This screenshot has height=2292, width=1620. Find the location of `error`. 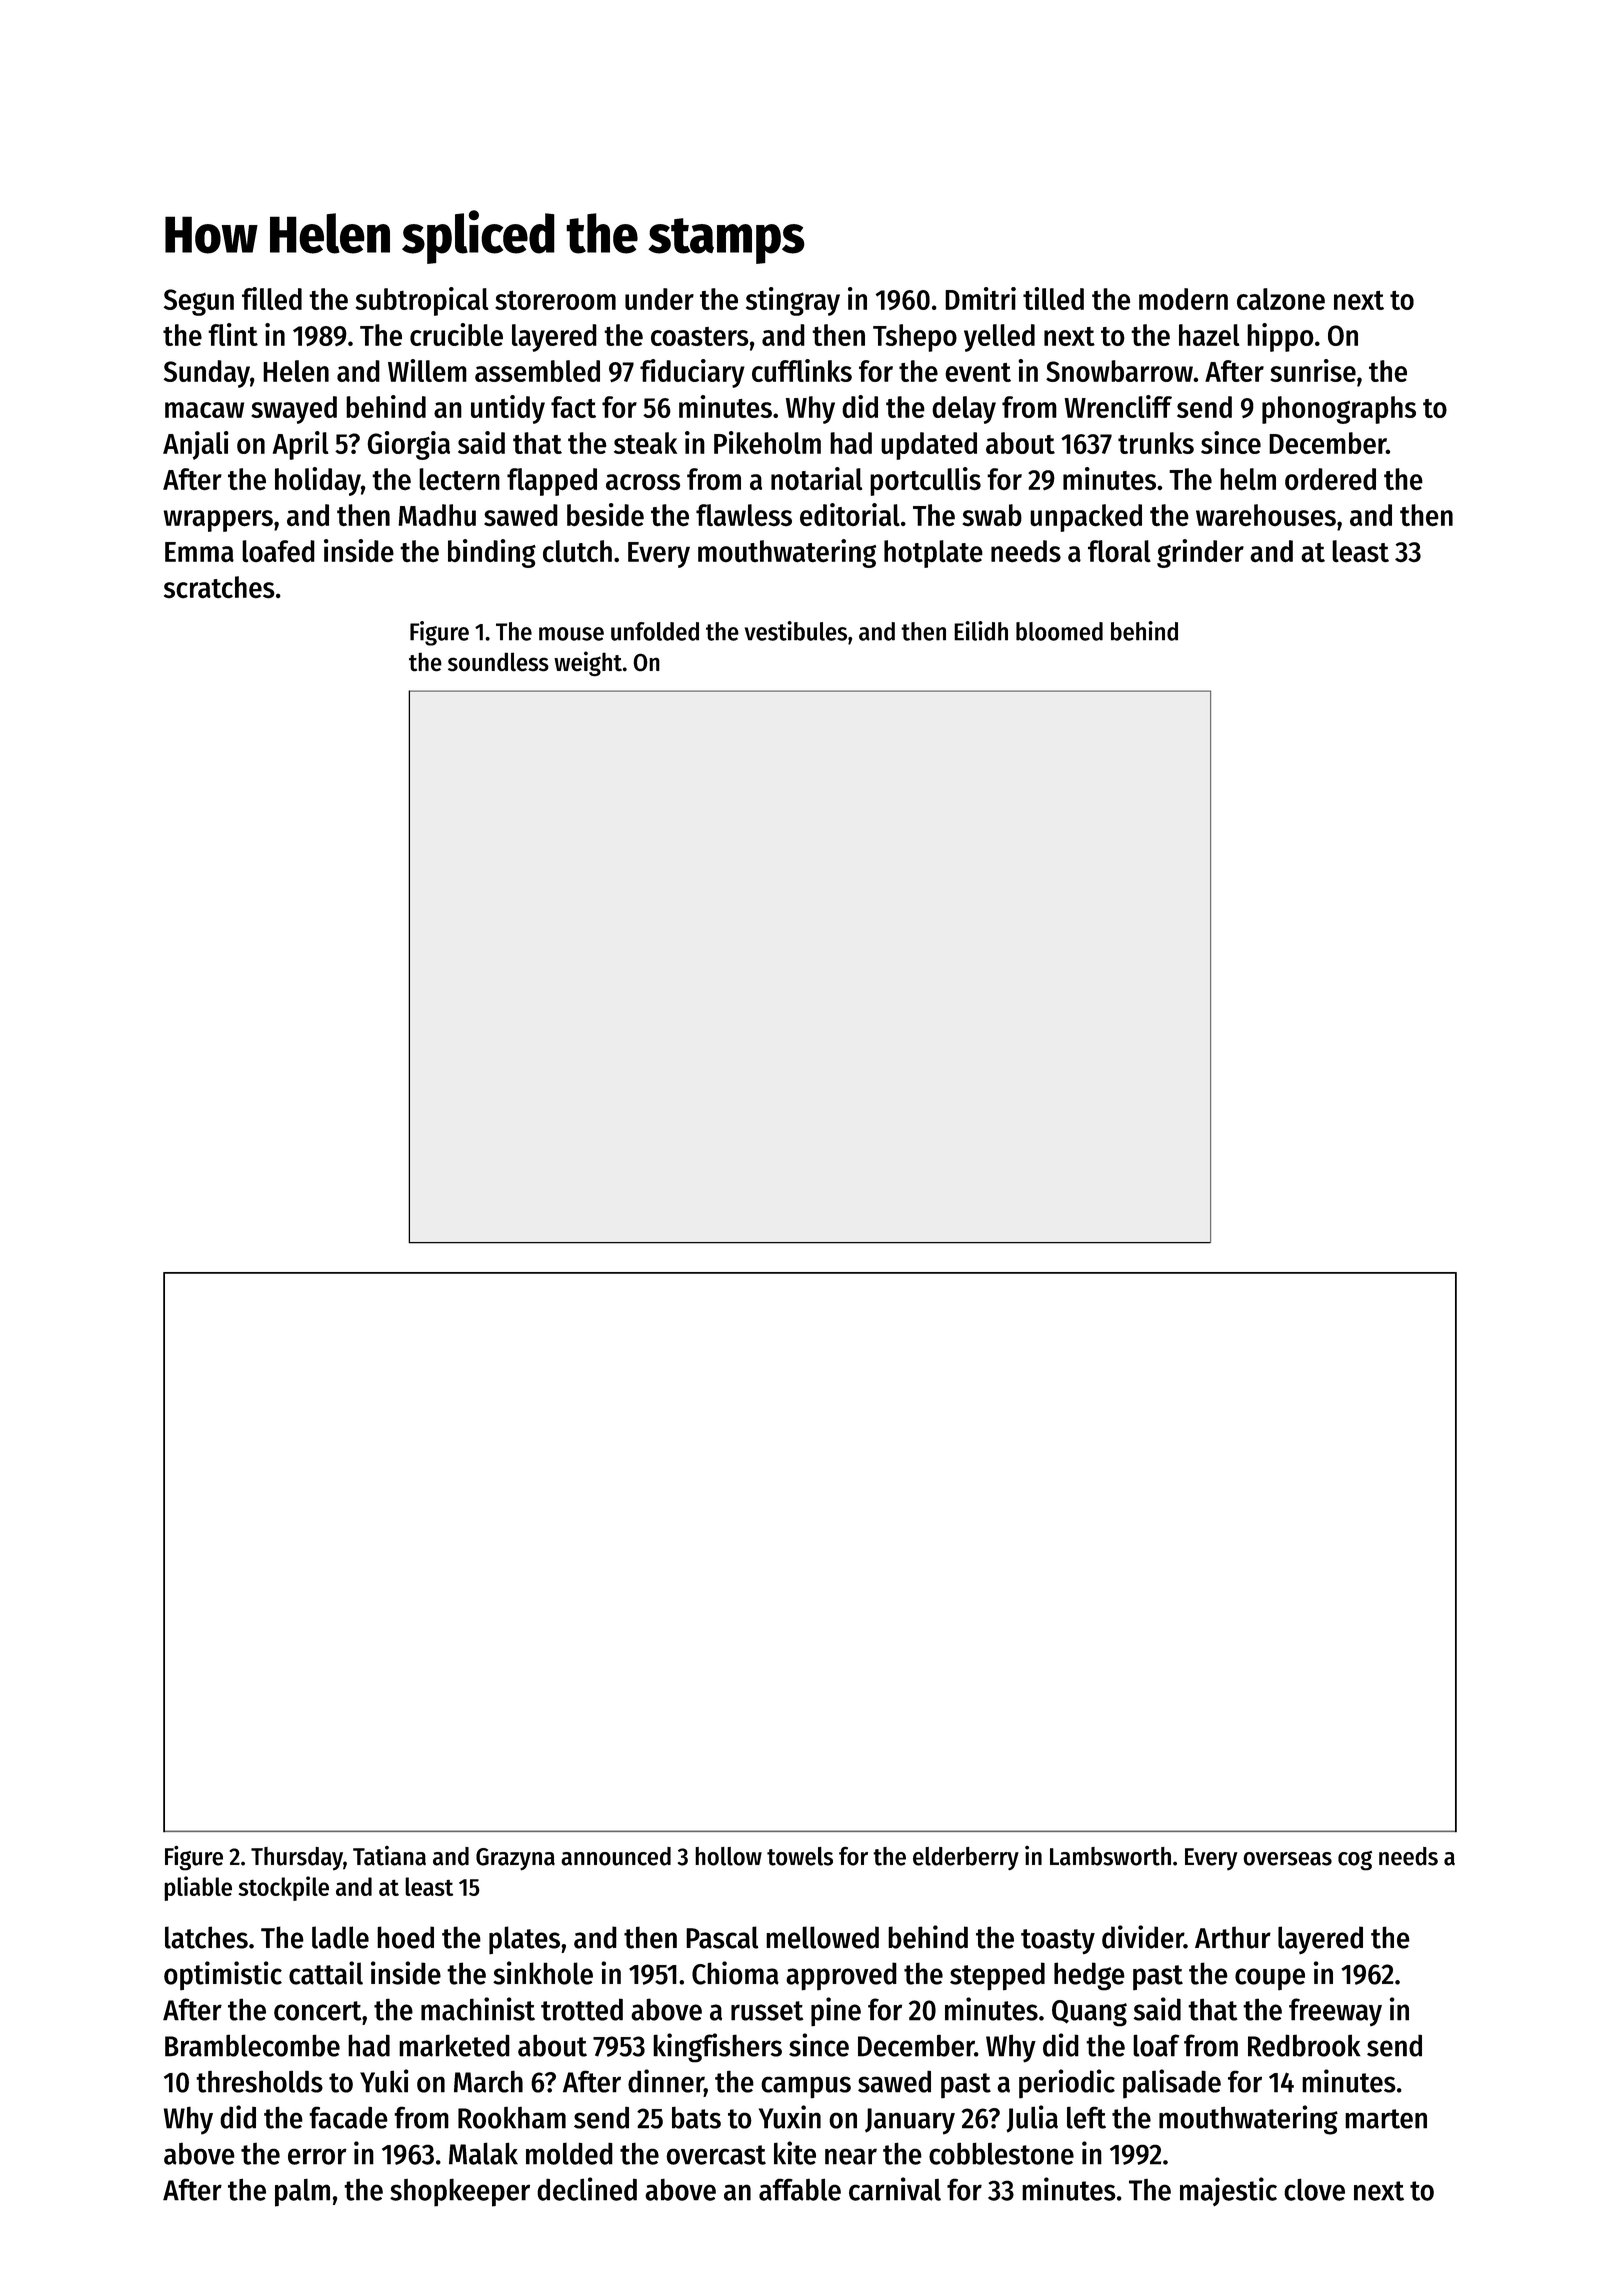

error is located at coordinates (317, 2156).
